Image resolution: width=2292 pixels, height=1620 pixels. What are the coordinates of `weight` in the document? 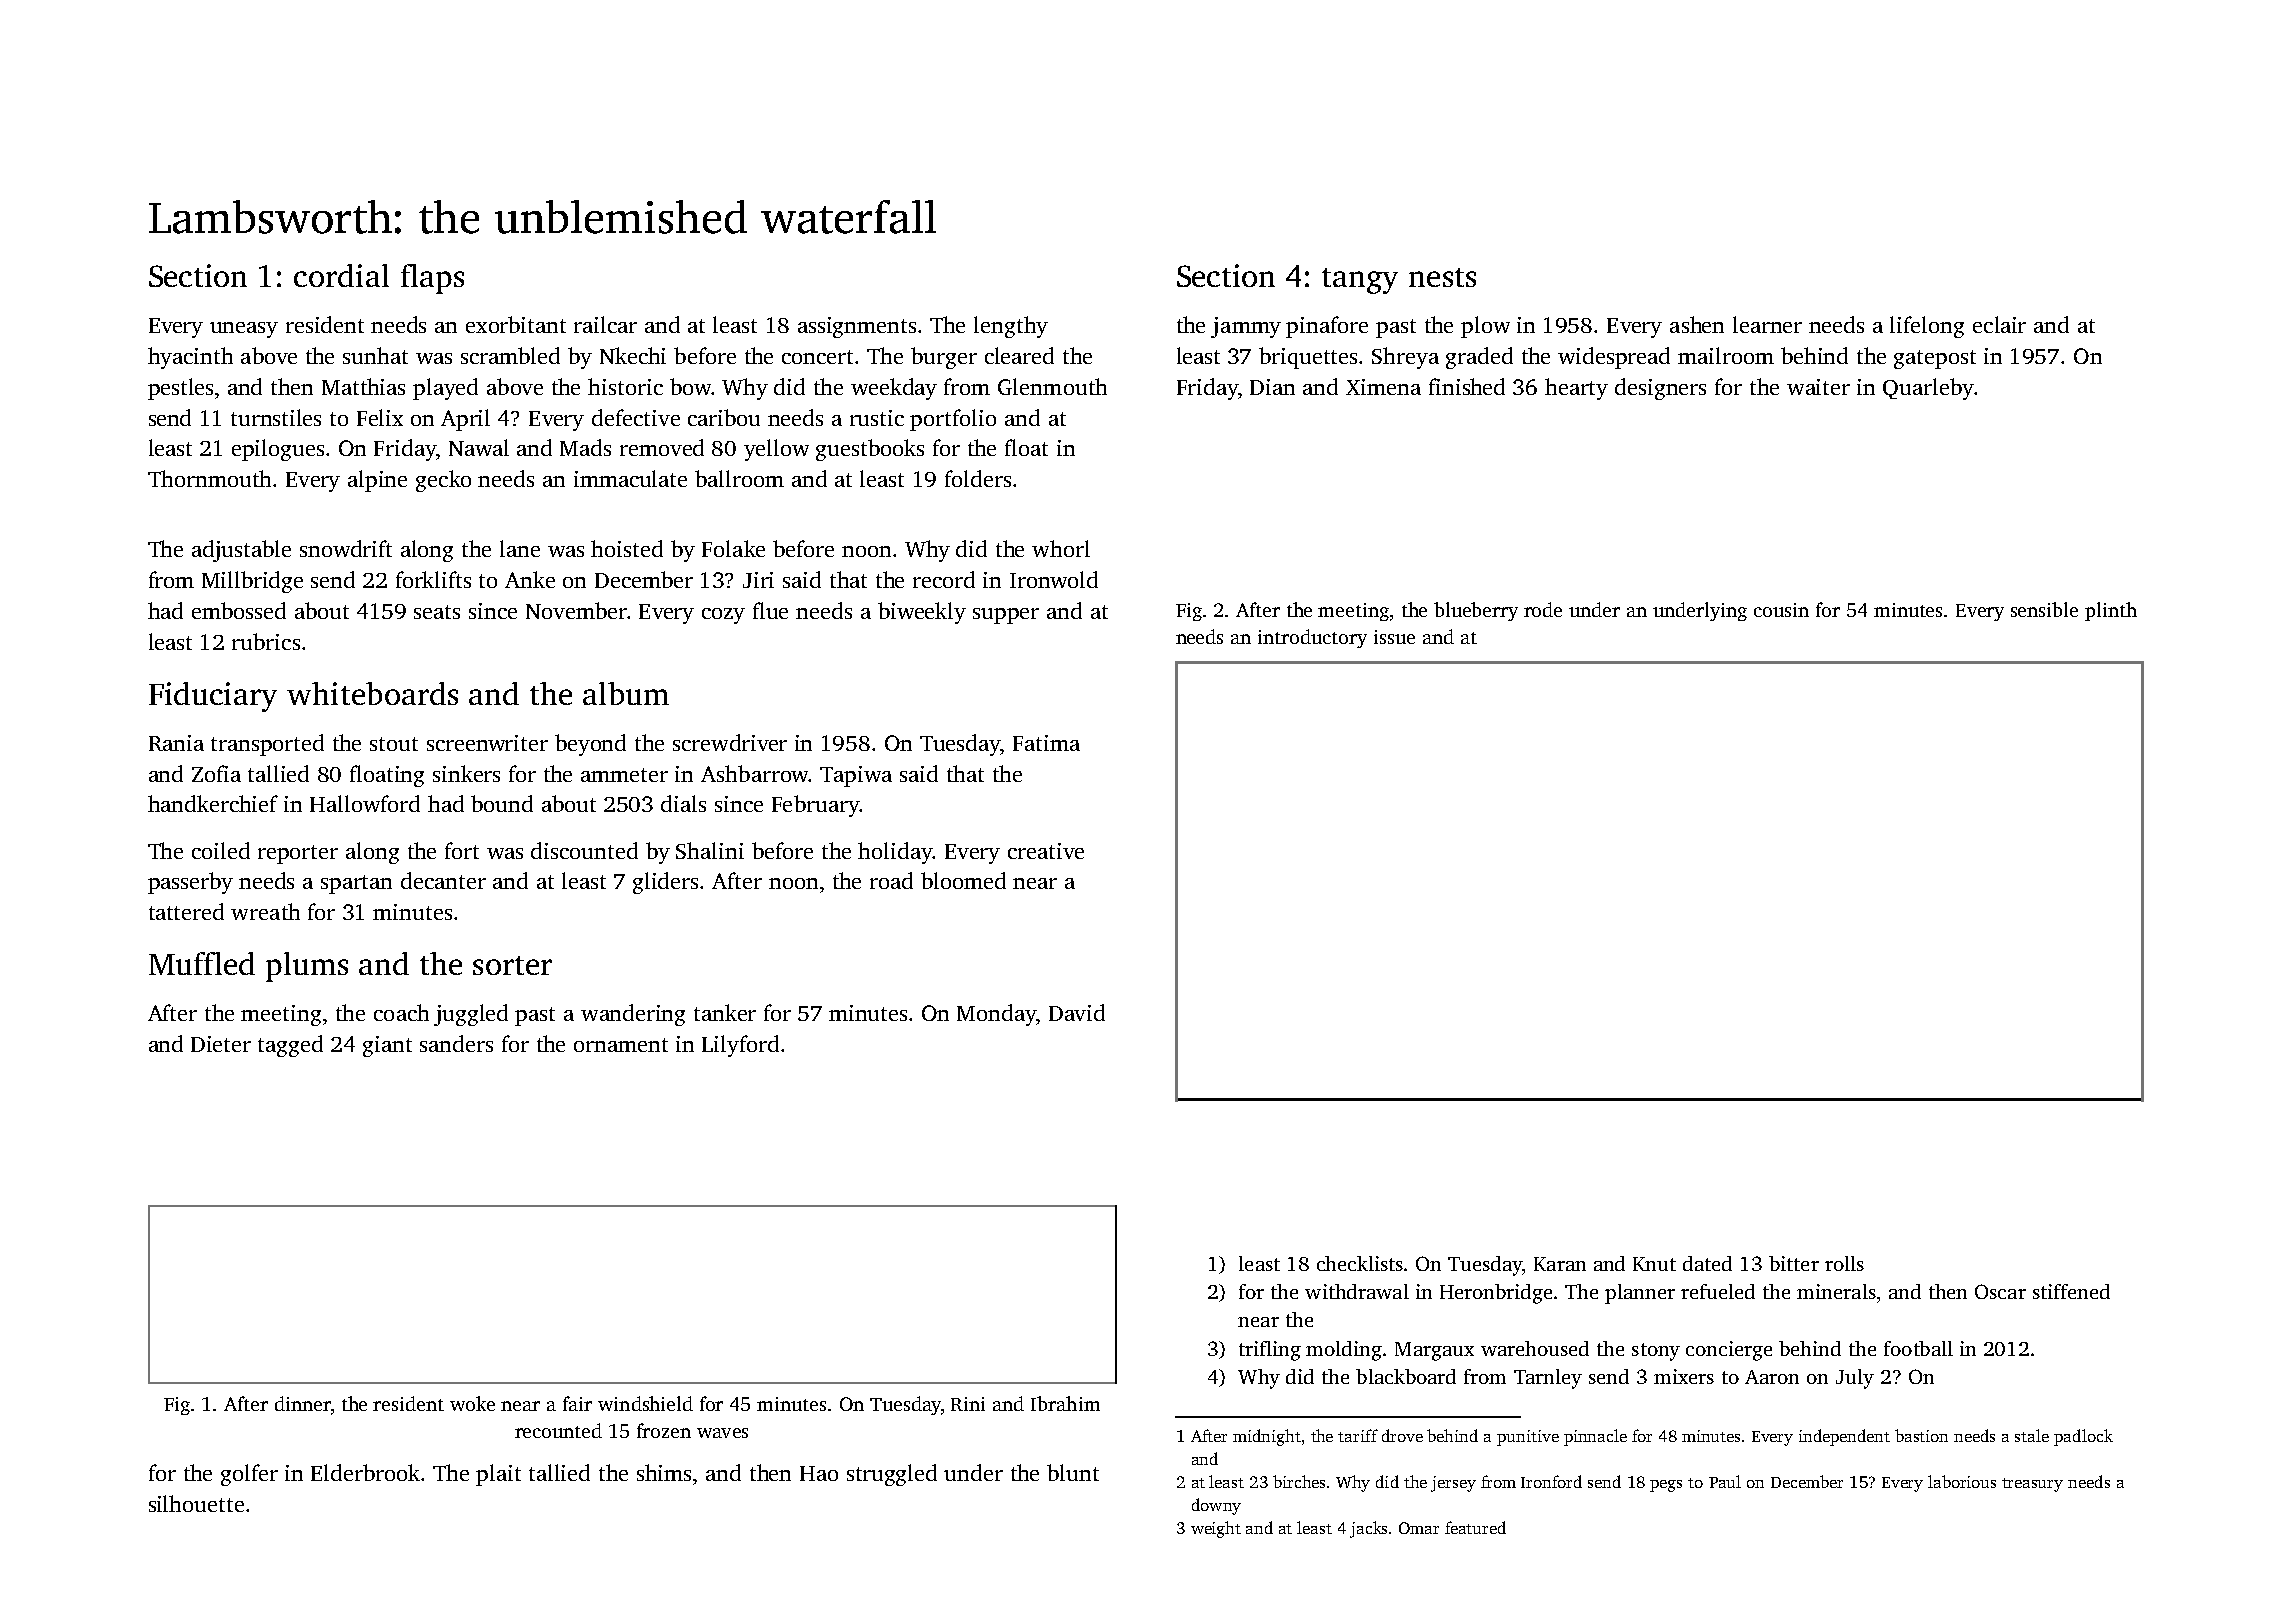 It's located at (1216, 1529).
